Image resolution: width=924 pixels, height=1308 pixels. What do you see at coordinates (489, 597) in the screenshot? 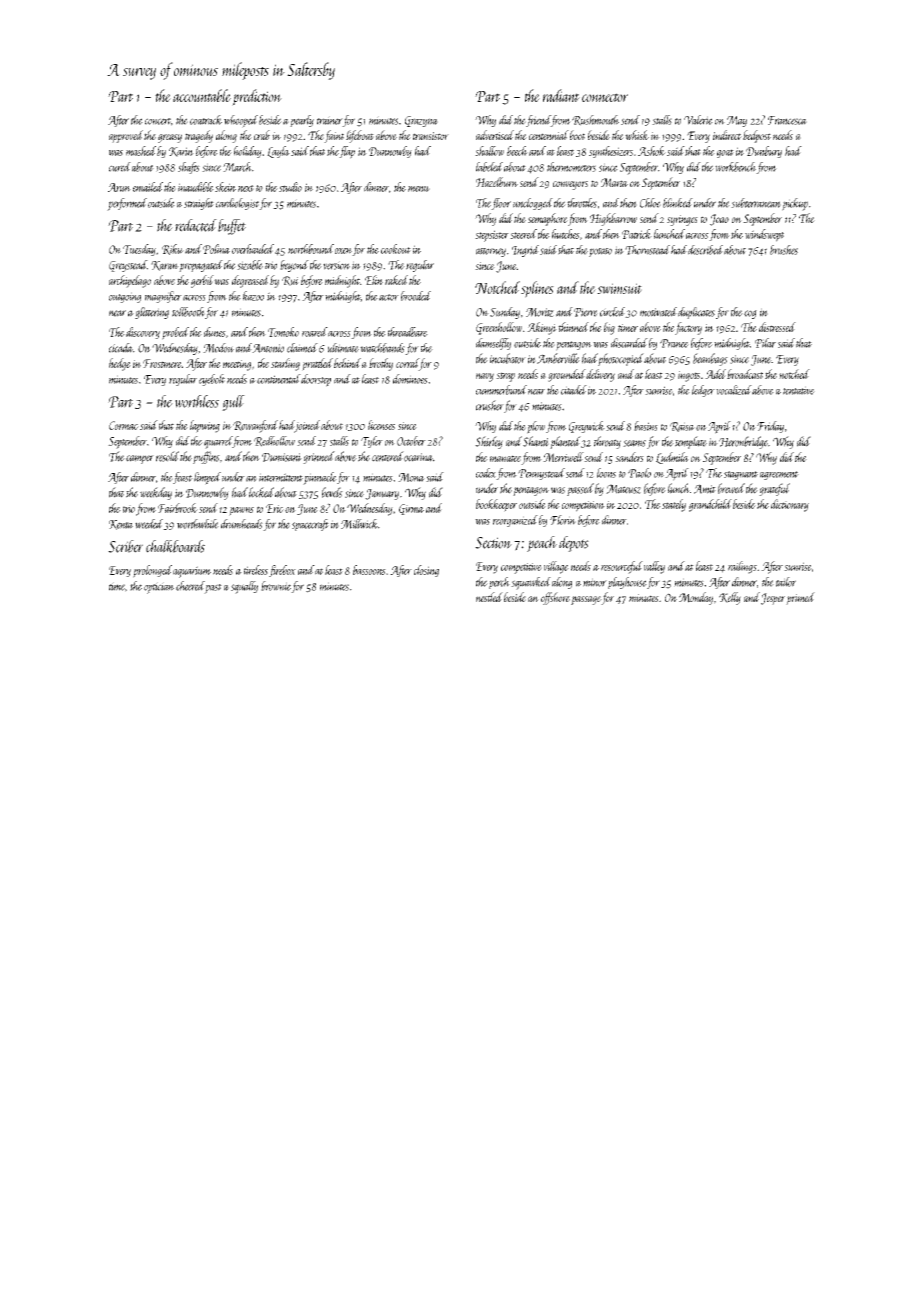
I see `nestled` at bounding box center [489, 597].
